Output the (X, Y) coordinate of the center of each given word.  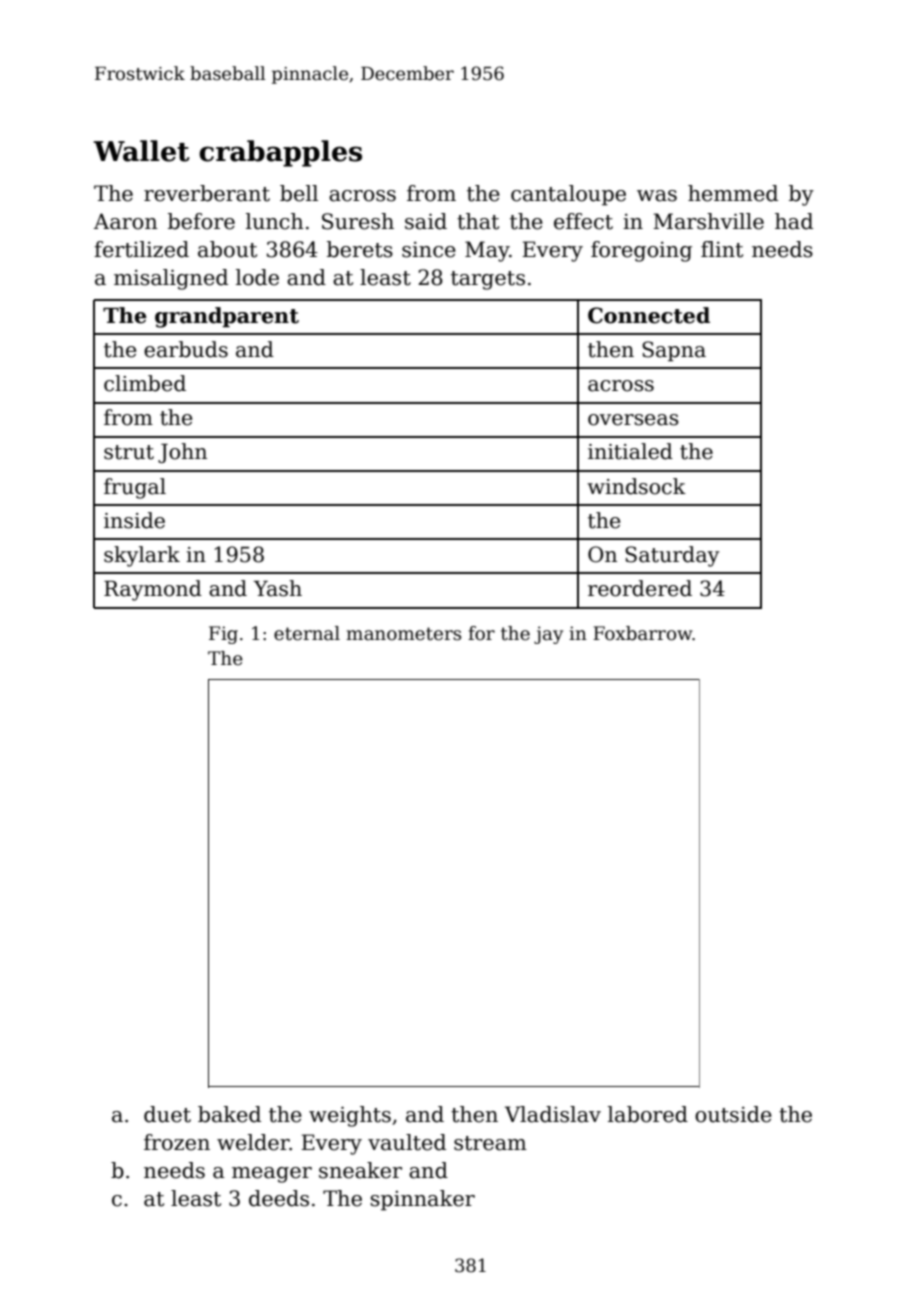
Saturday (672, 556)
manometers (403, 634)
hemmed (733, 193)
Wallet (141, 151)
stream (490, 1143)
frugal (135, 488)
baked (229, 1114)
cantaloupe (568, 195)
